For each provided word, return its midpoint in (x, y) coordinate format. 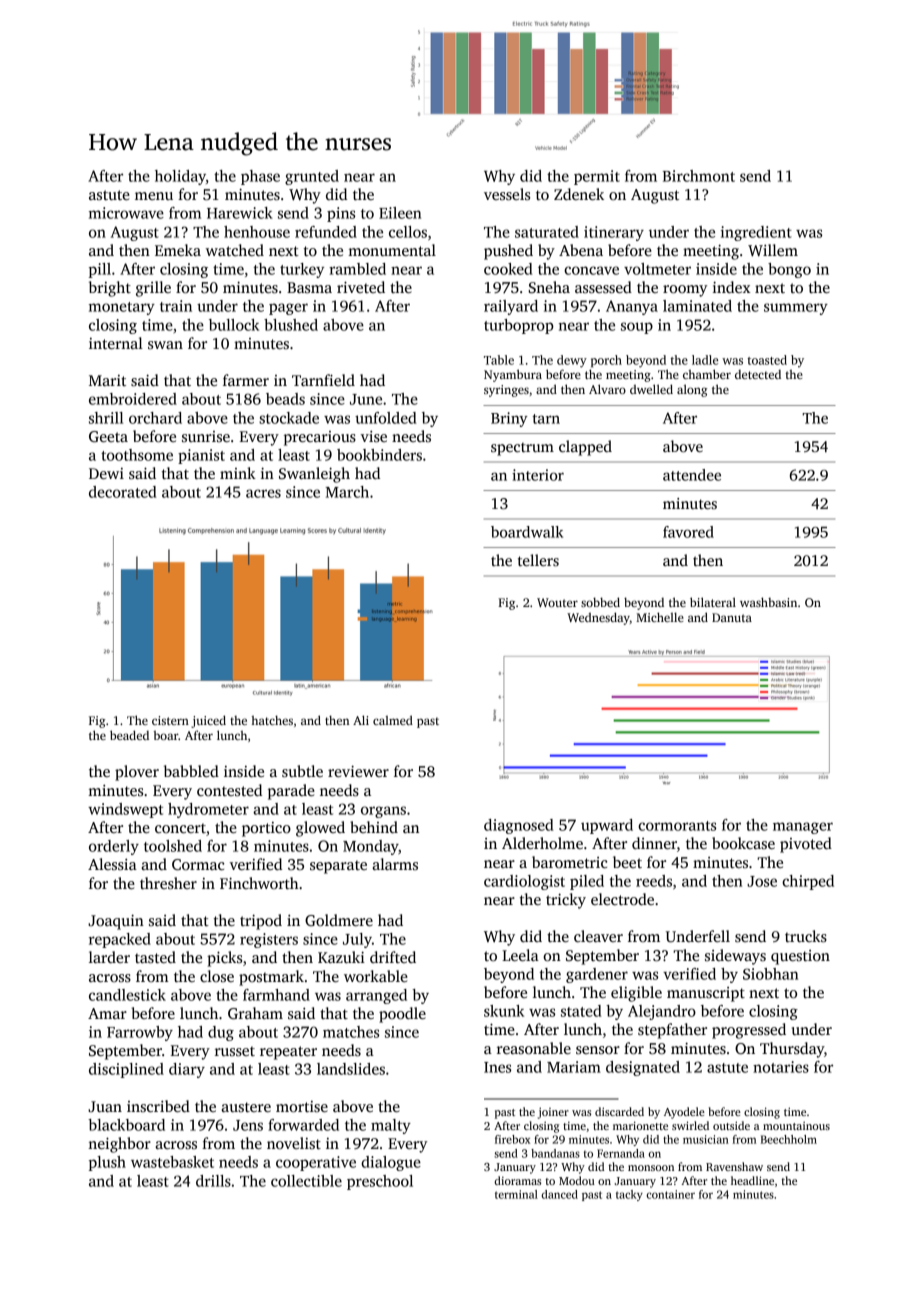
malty (391, 1126)
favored (688, 532)
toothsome (137, 455)
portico (266, 829)
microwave (126, 213)
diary (187, 1070)
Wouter (557, 602)
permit (597, 177)
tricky (566, 901)
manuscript (706, 994)
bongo (789, 270)
